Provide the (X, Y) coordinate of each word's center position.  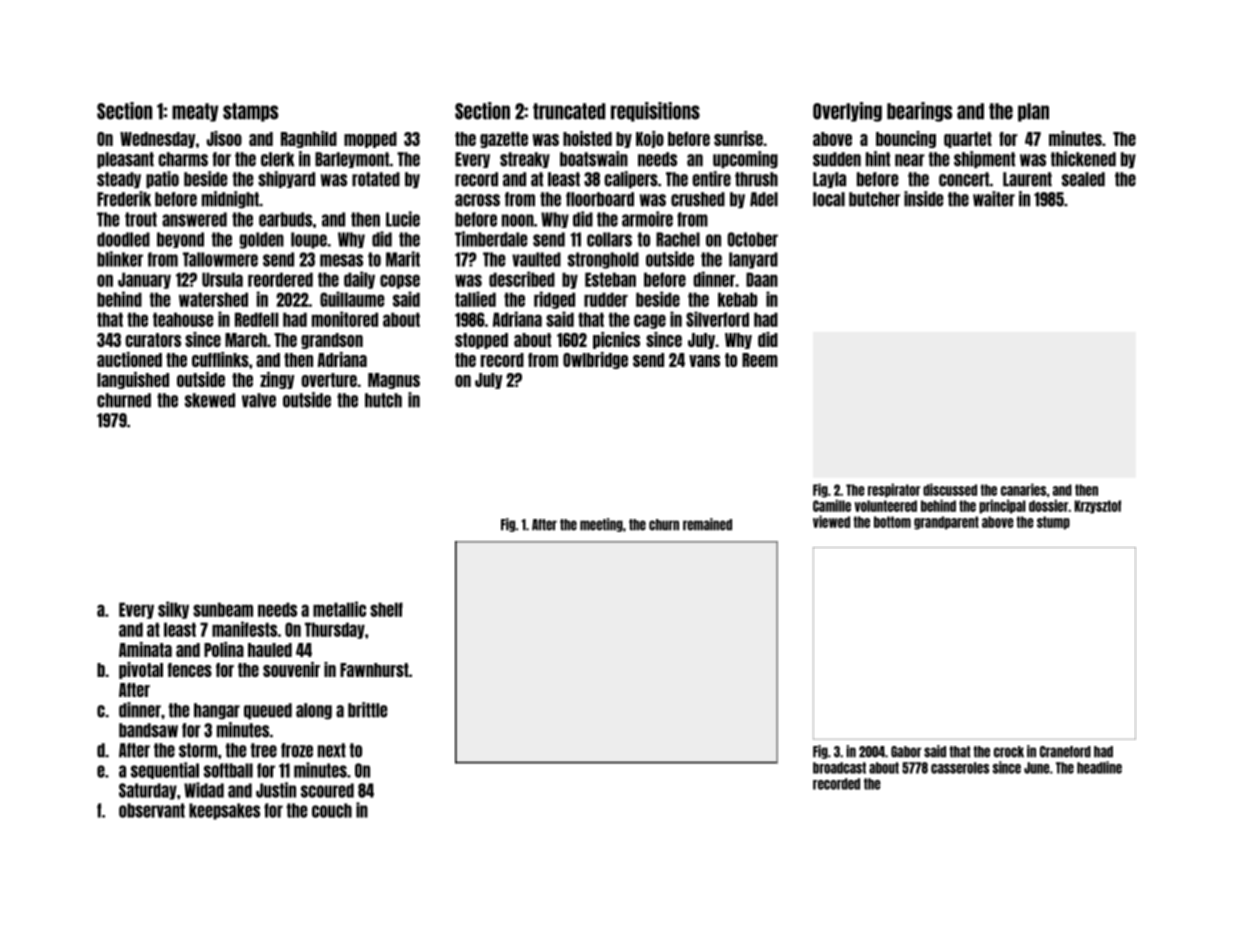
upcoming (745, 160)
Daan (762, 279)
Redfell (256, 319)
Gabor (906, 752)
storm (198, 750)
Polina (224, 649)
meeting (601, 525)
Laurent (1027, 179)
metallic (339, 609)
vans (704, 361)
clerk (277, 159)
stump (1053, 523)
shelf (386, 609)
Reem (760, 360)
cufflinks (220, 359)
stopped (481, 341)
